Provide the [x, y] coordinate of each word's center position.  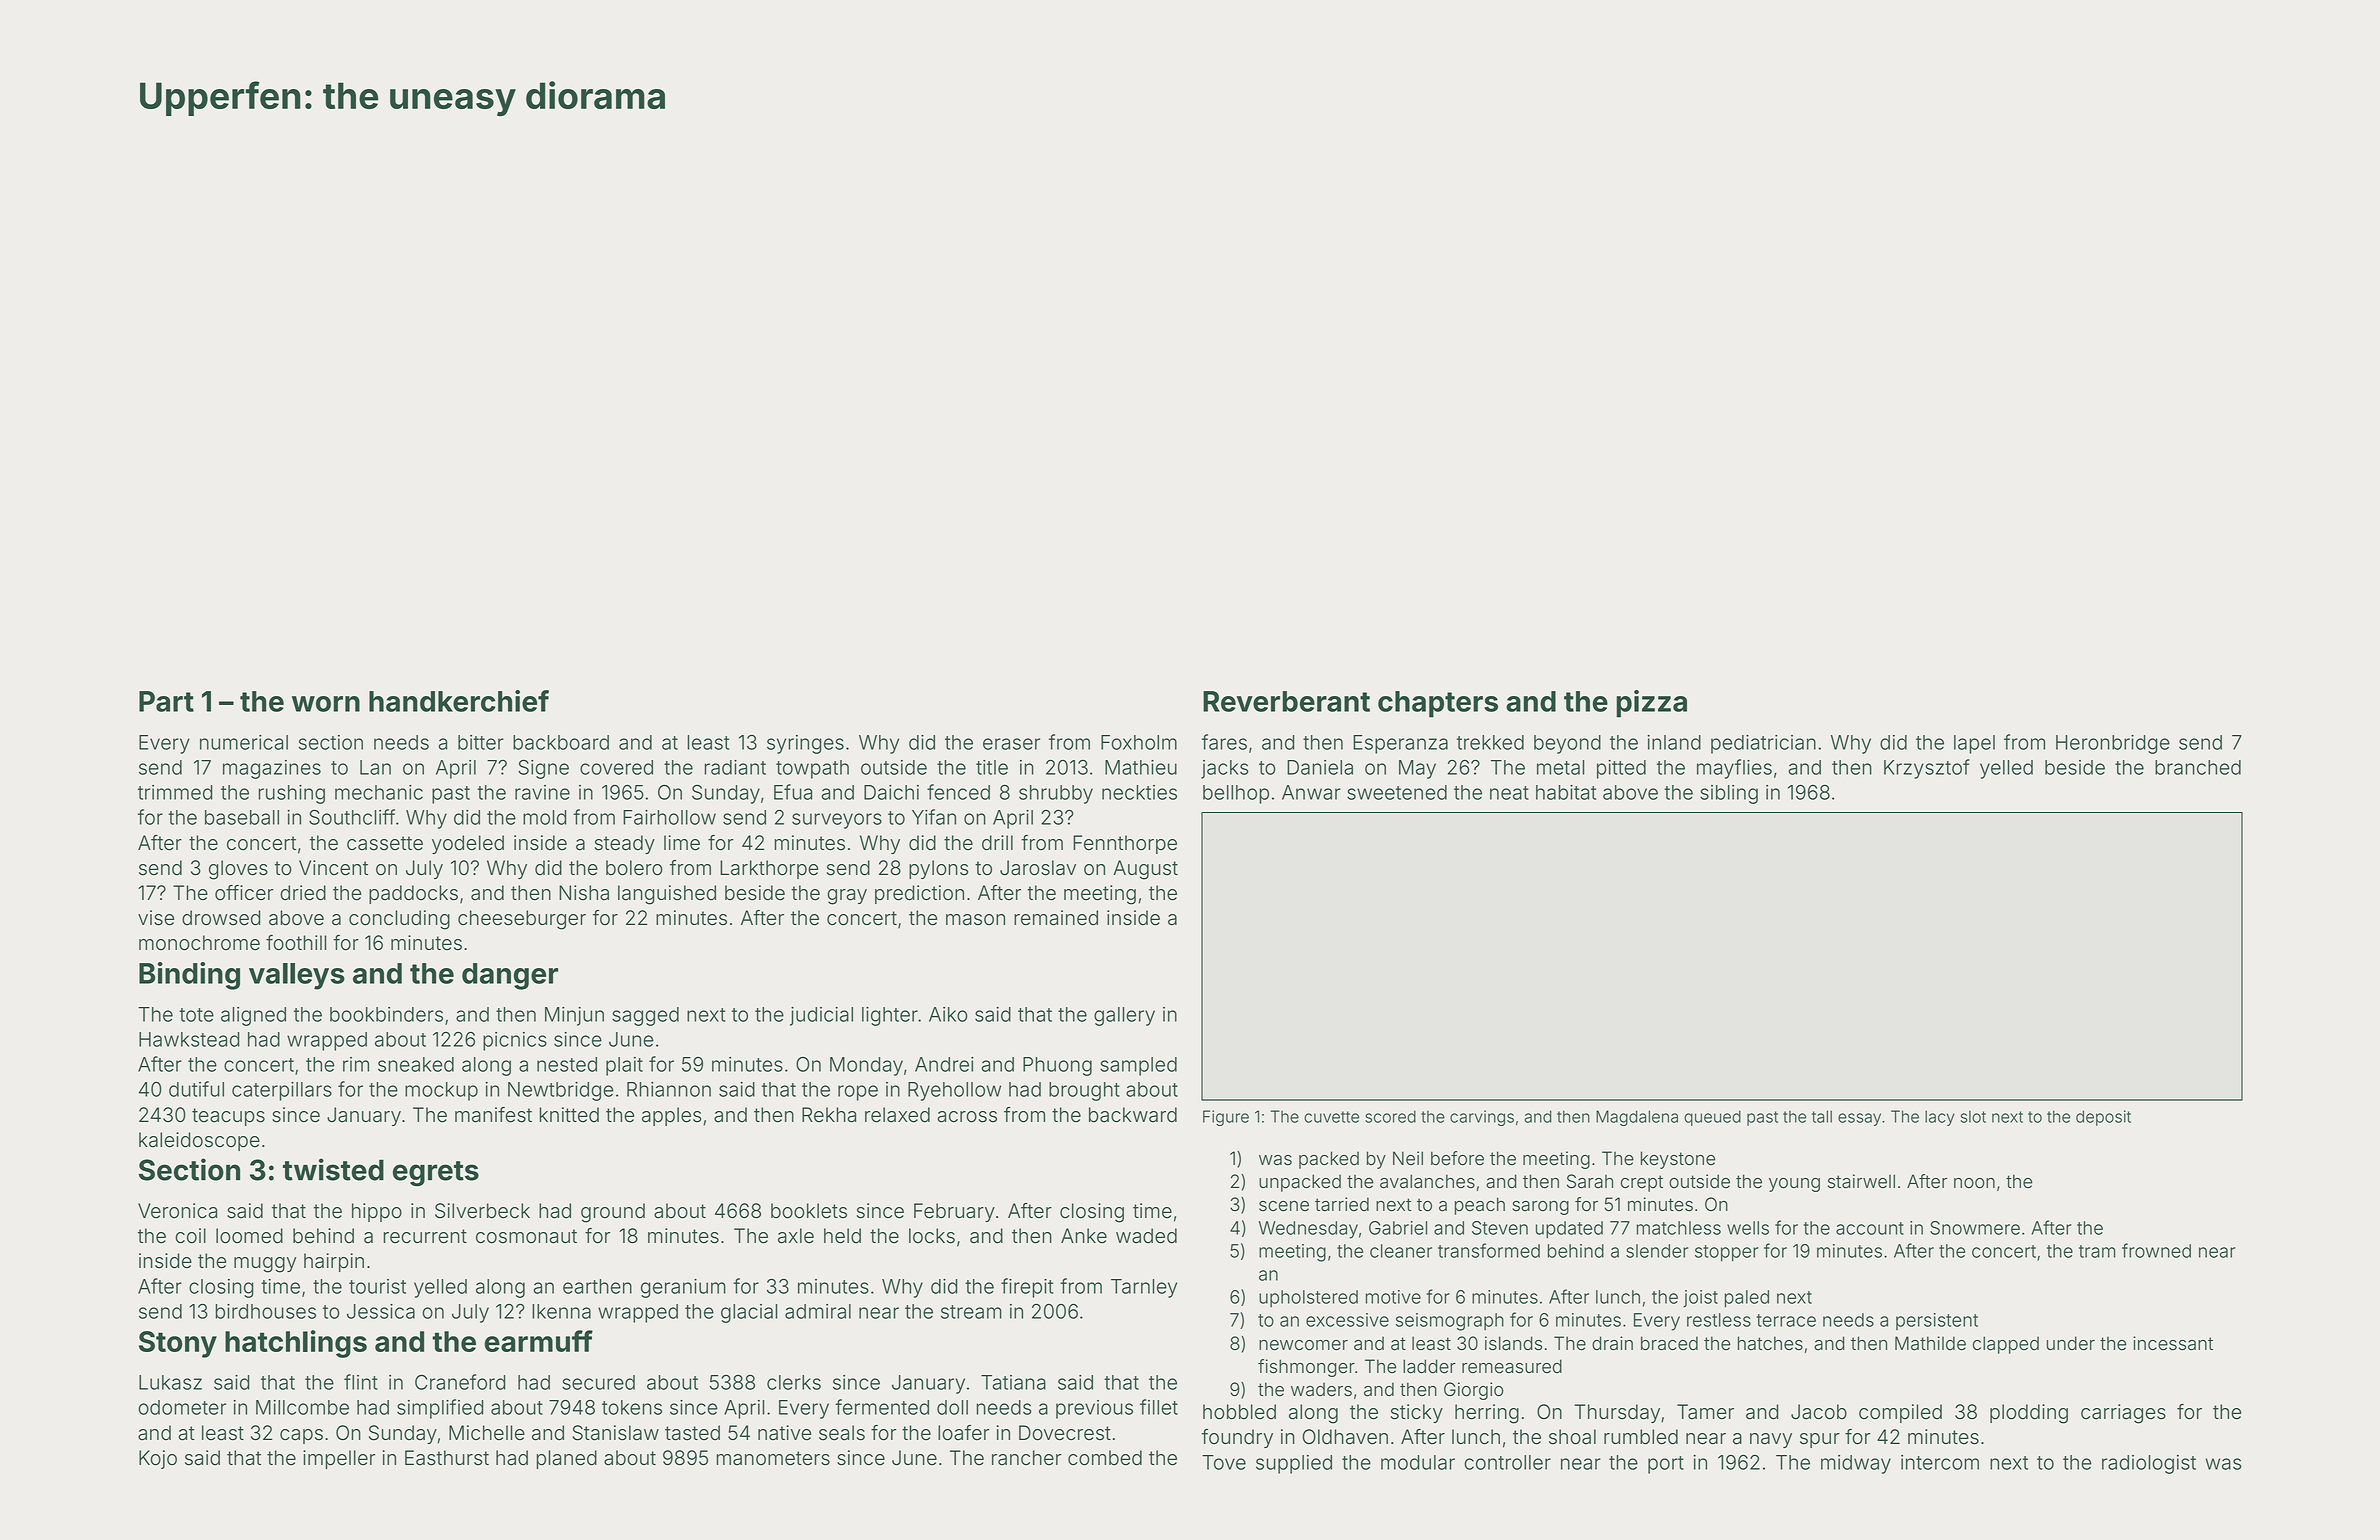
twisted [333, 1169]
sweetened [1397, 792]
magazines [272, 769]
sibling [1729, 794]
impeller [339, 1459]
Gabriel [1398, 1228]
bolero [634, 868]
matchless [1679, 1228]
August [1145, 870]
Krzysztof [1927, 769]
